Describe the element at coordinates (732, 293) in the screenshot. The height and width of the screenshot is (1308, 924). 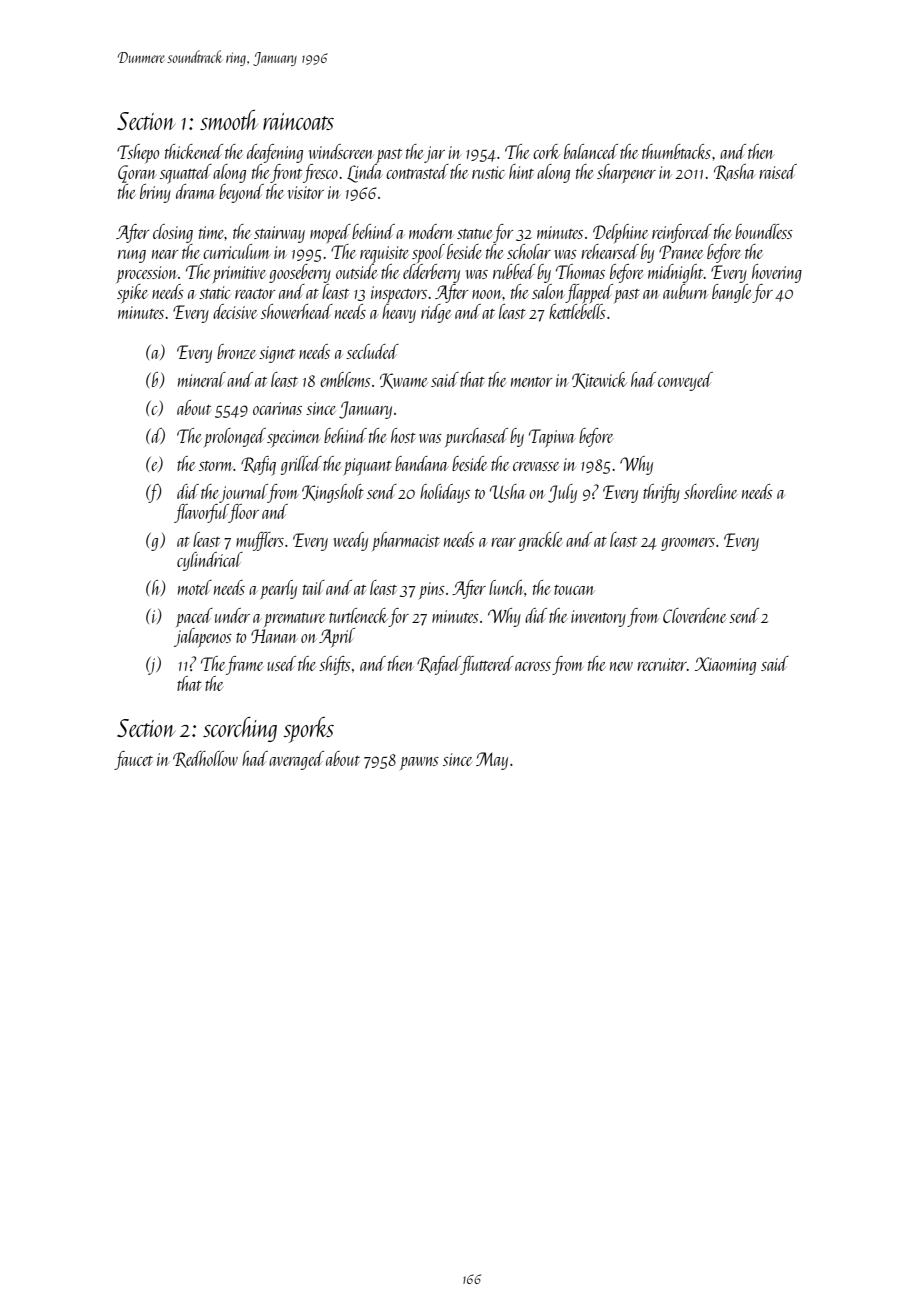
I see `bangle` at that location.
